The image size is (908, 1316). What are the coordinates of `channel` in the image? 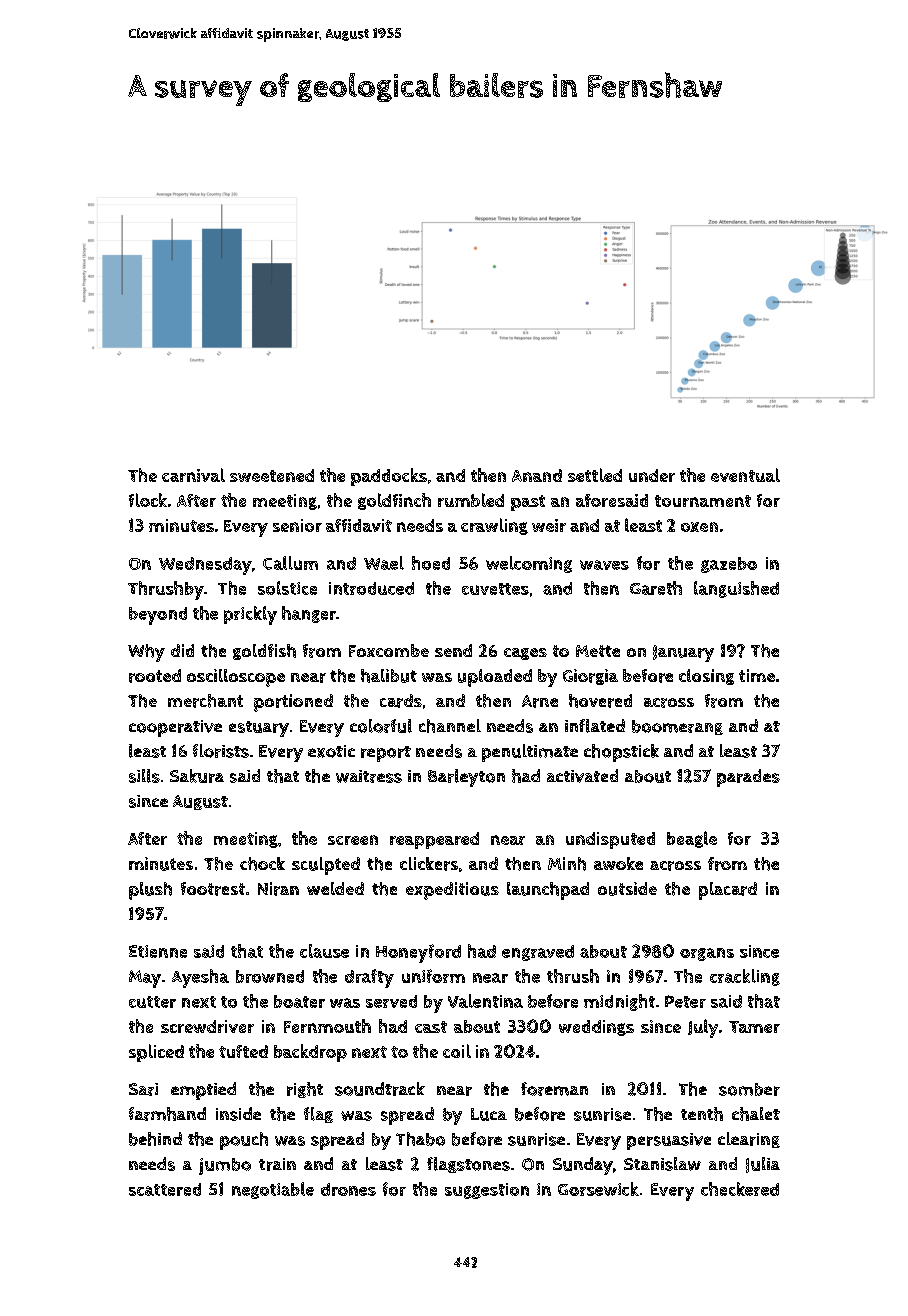 It's located at (450, 726).
